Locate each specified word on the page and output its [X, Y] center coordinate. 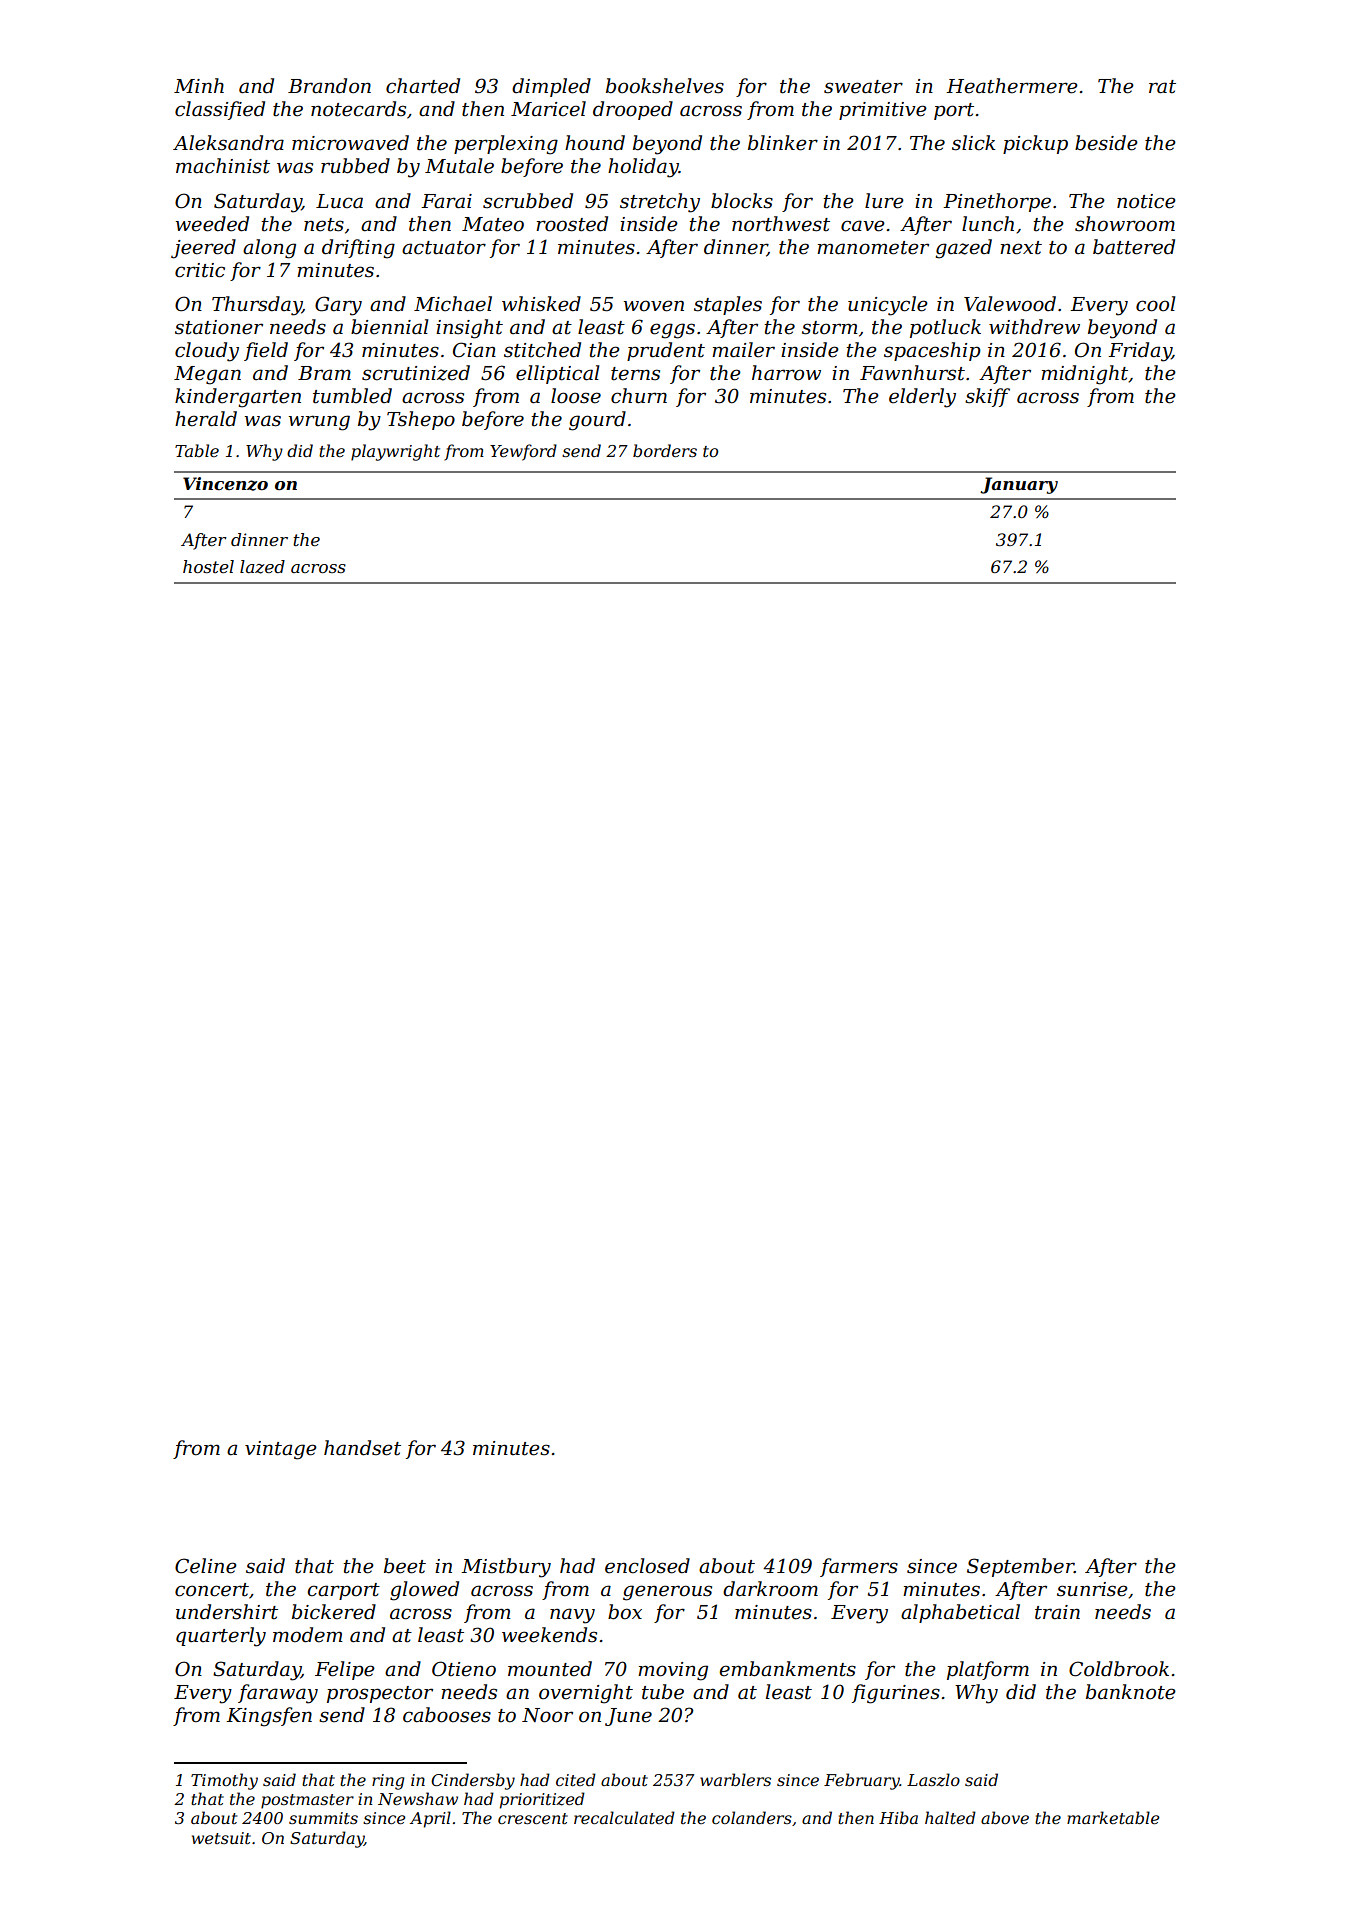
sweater [863, 87]
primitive [883, 111]
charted [423, 86]
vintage [281, 1450]
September [1020, 1567]
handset [362, 1448]
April [430, 1819]
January [1019, 485]
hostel [208, 566]
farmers [859, 1567]
